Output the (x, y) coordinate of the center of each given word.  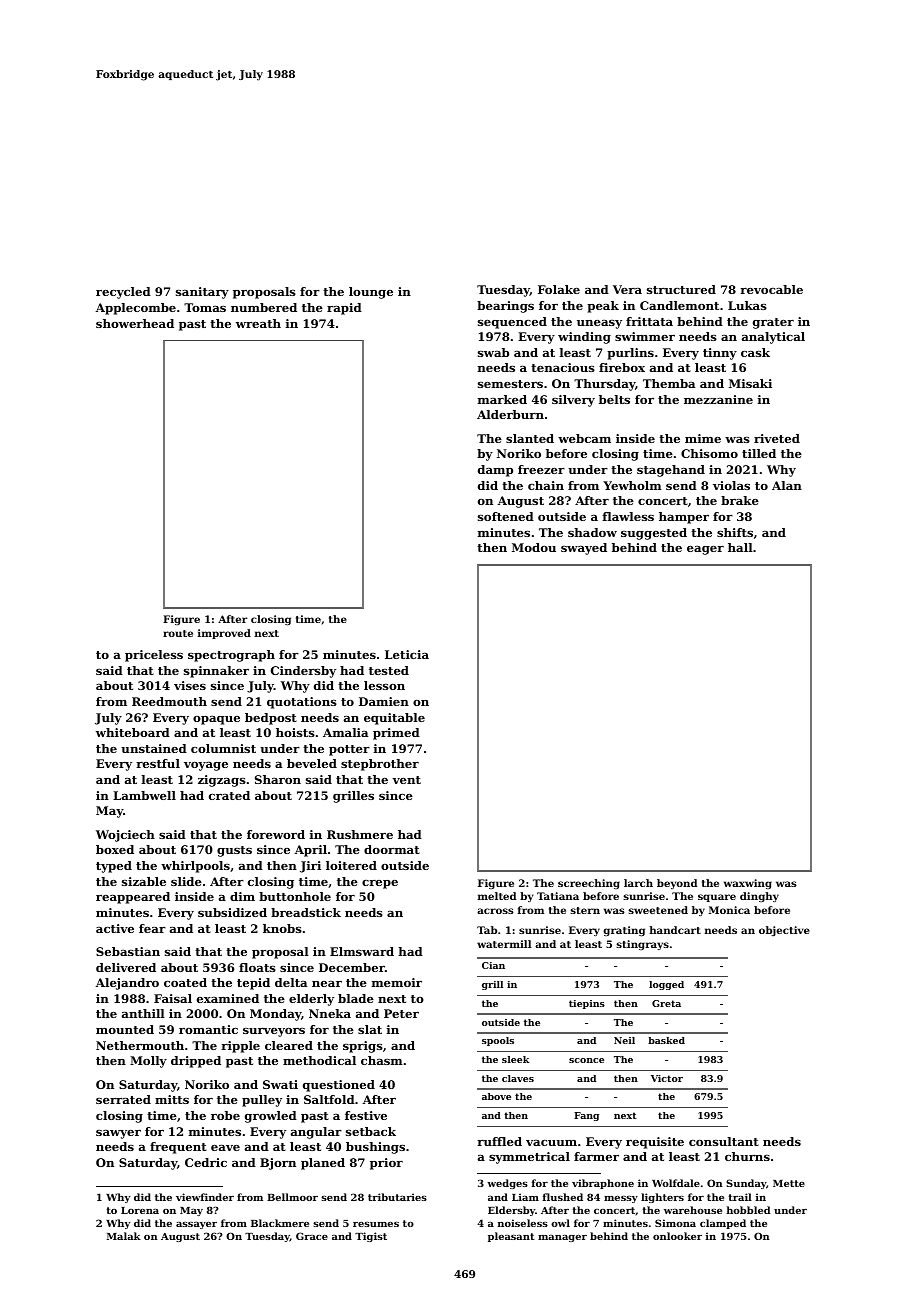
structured (681, 289)
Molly (148, 1062)
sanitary (202, 293)
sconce (586, 1060)
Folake (559, 289)
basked (666, 1040)
